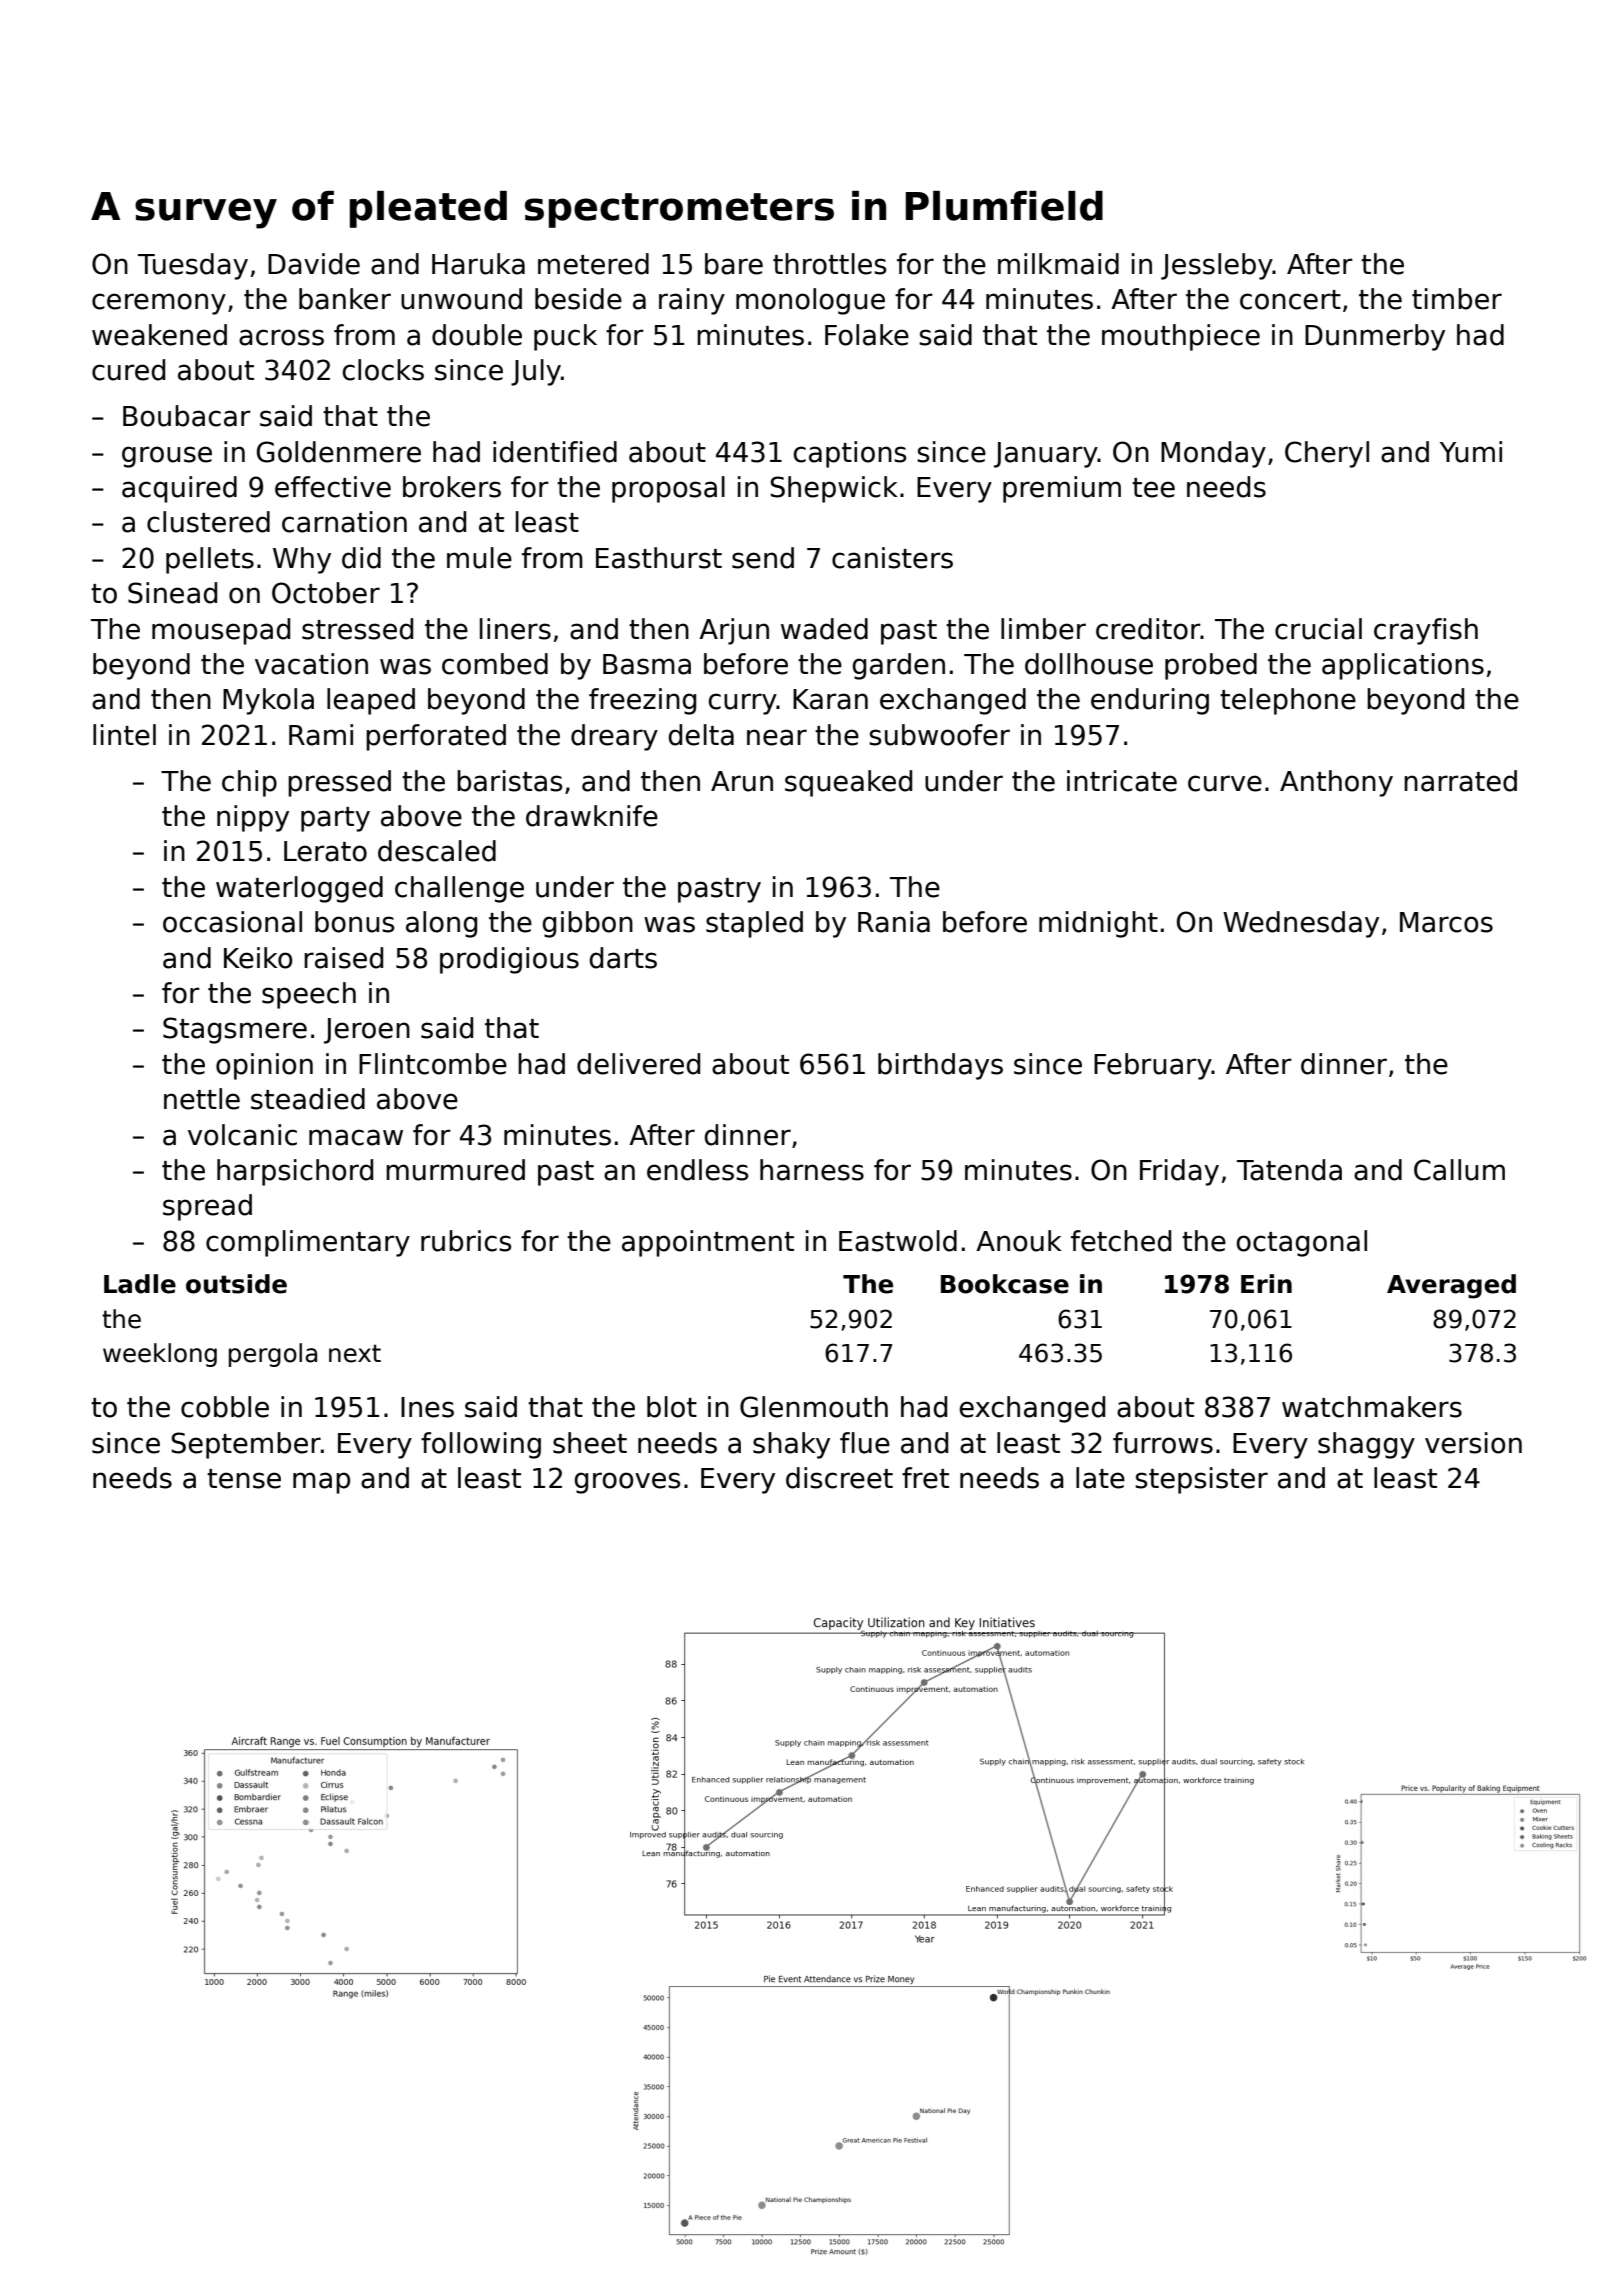  Describe the element at coordinates (894, 922) in the document. I see `Rania` at that location.
